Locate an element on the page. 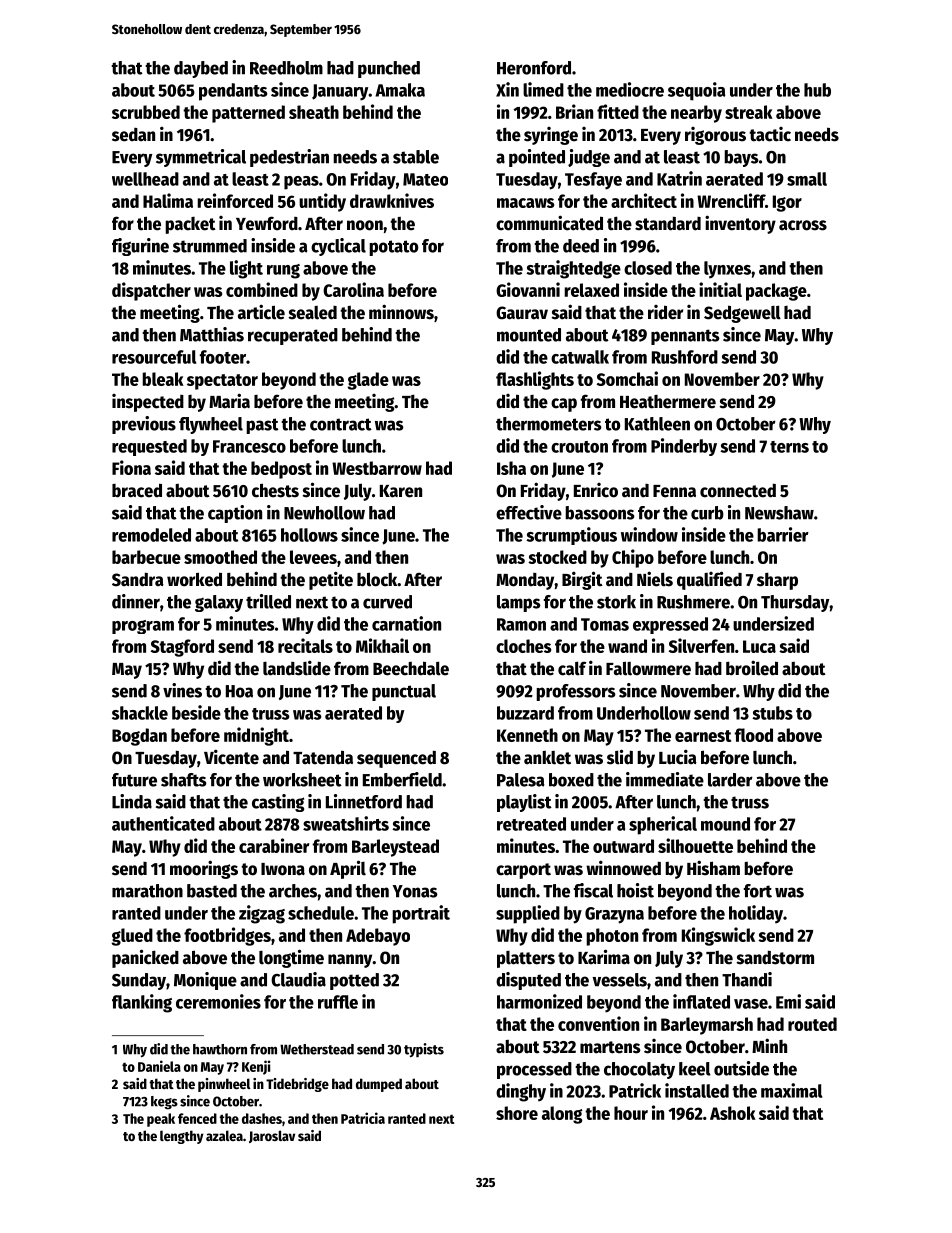  Pinderby is located at coordinates (684, 447).
